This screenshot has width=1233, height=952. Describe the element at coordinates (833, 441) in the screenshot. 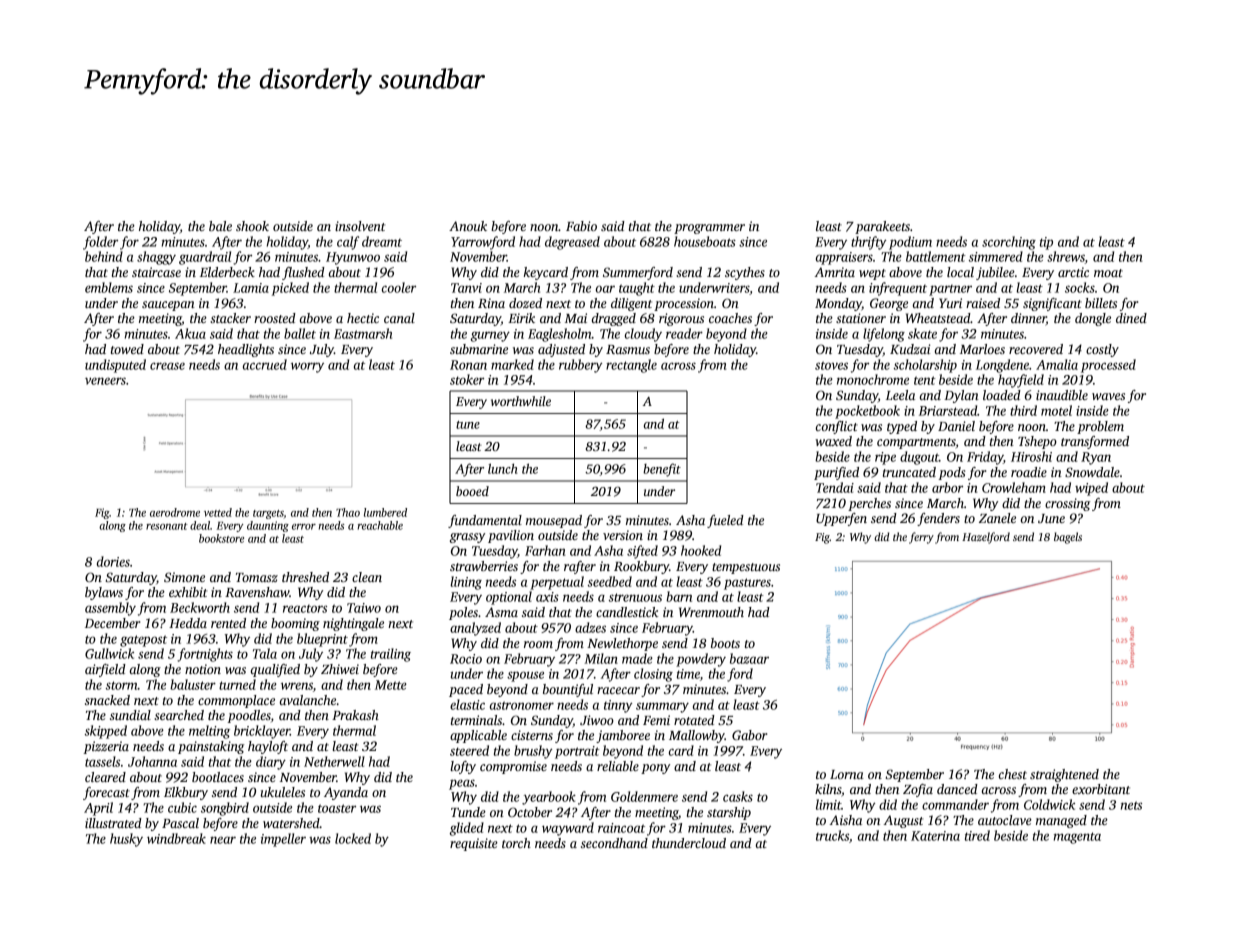

I see `waxed` at that location.
